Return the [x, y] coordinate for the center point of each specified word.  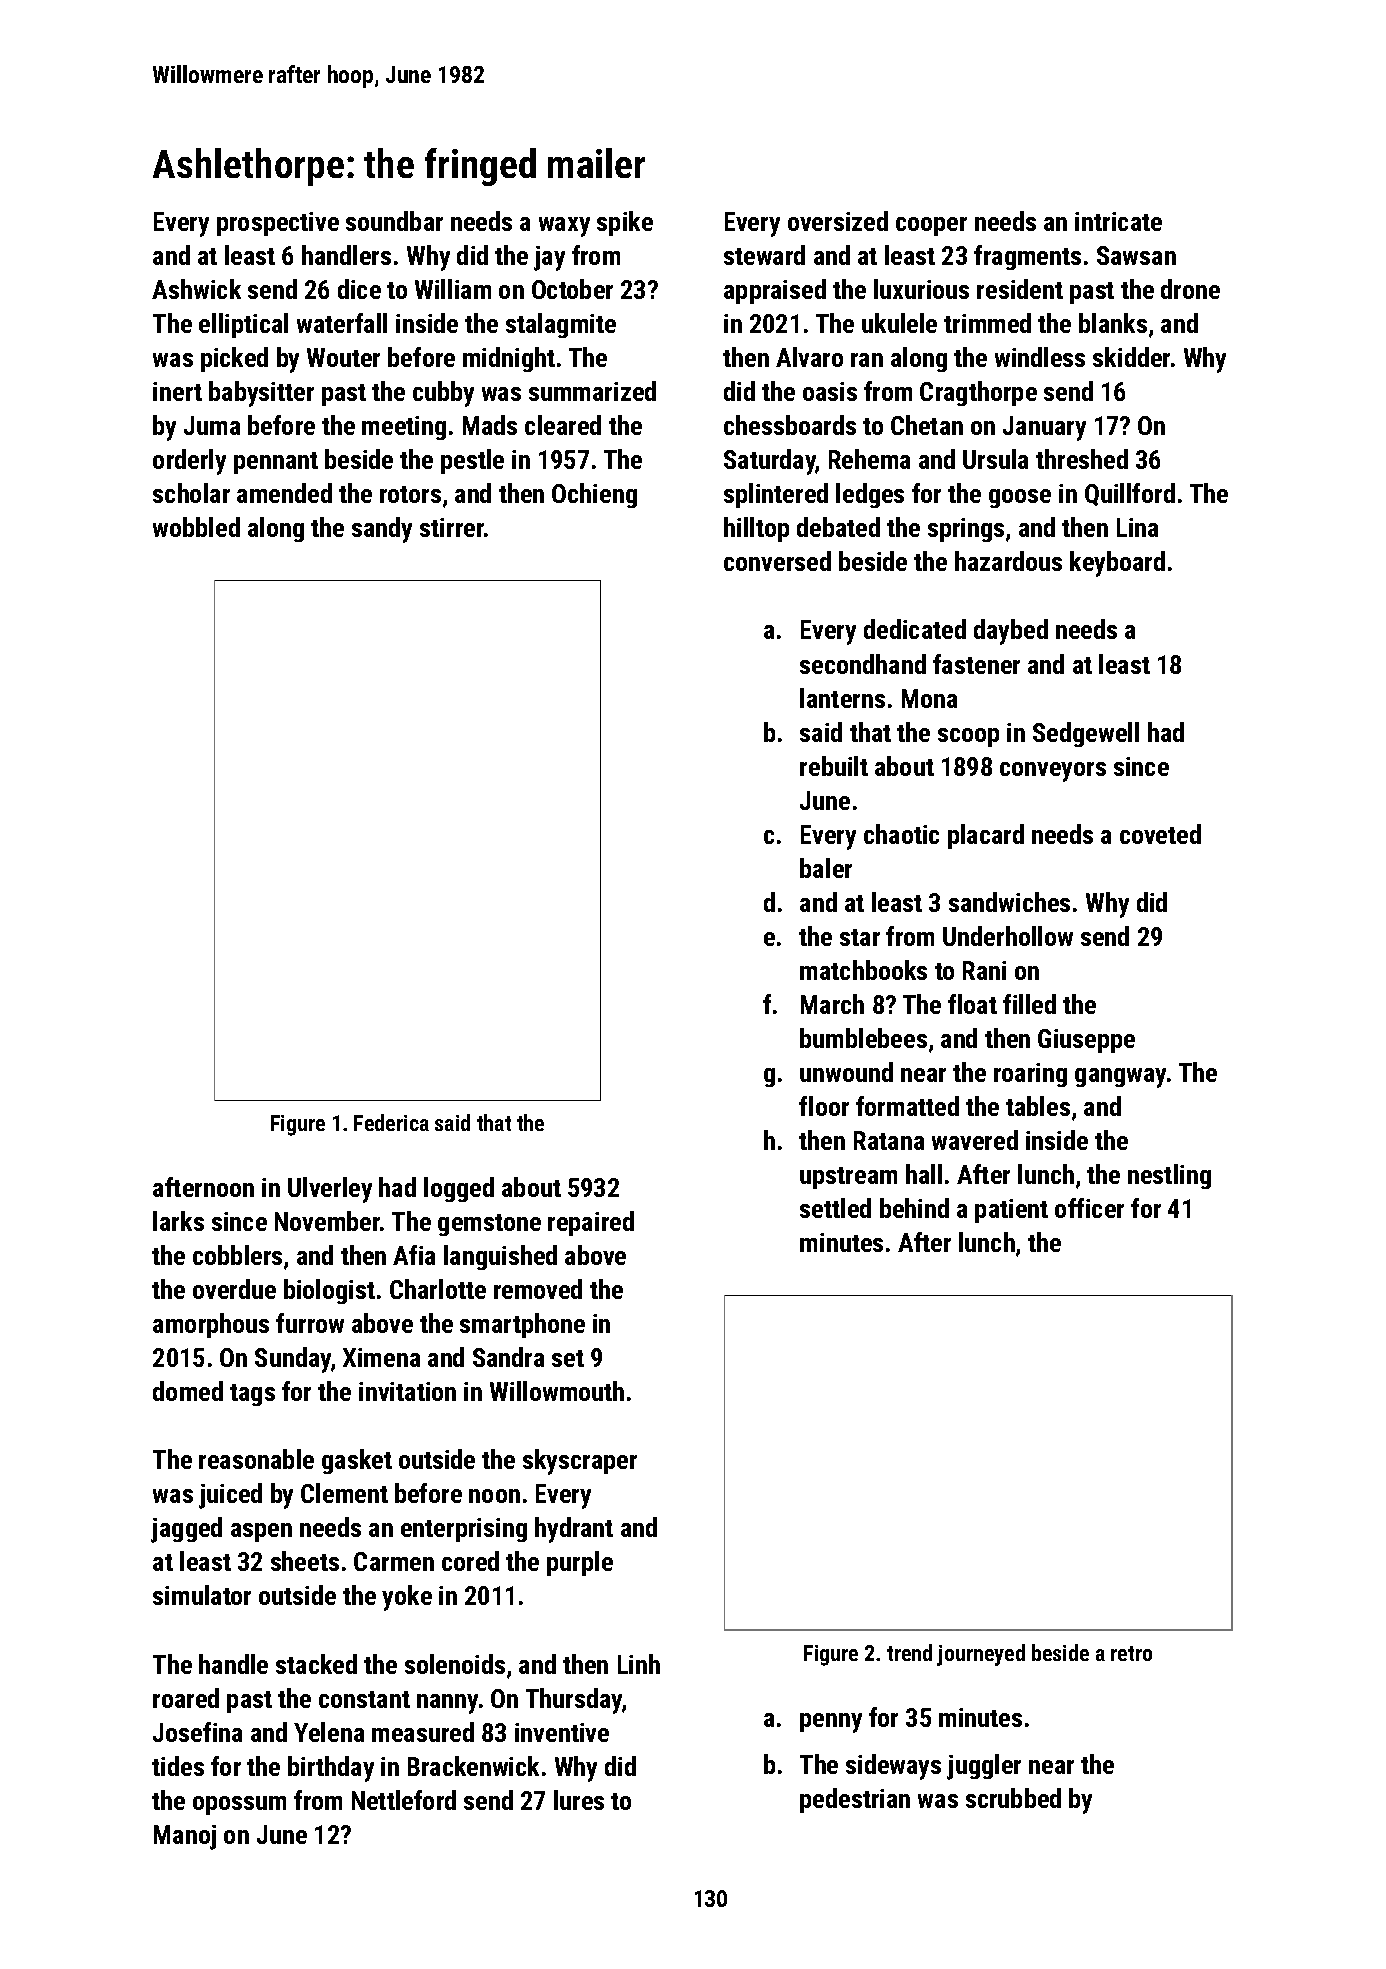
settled [835, 1208]
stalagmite [561, 325]
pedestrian [855, 1800]
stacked [316, 1664]
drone [1190, 289]
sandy [382, 530]
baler [826, 868]
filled [1029, 1004]
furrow [310, 1323]
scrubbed [1013, 1798]
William [453, 289]
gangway [1120, 1078]
